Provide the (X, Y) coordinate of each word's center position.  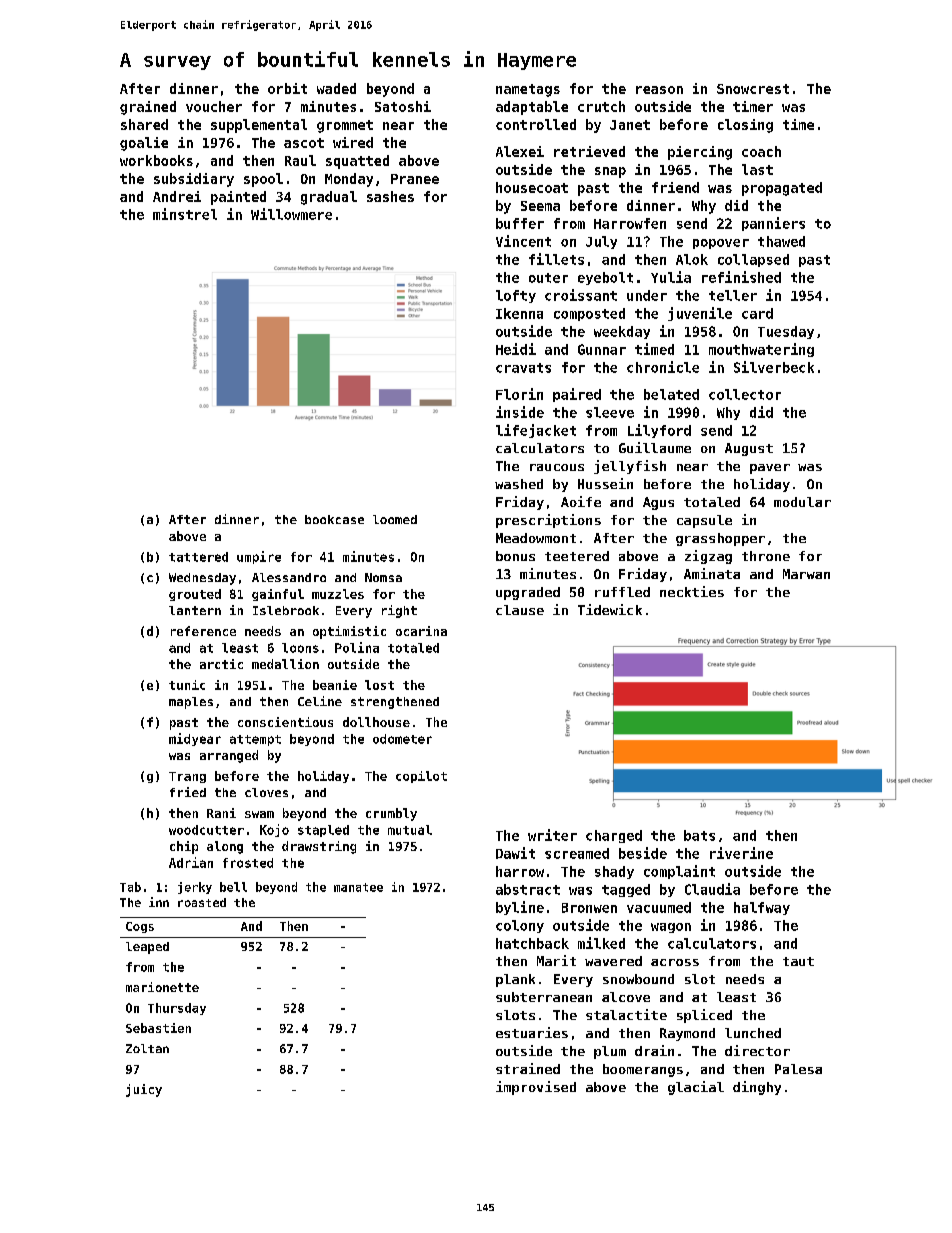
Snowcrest (753, 89)
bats (699, 835)
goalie (144, 144)
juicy (144, 1090)
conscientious (285, 722)
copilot (421, 777)
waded (336, 88)
